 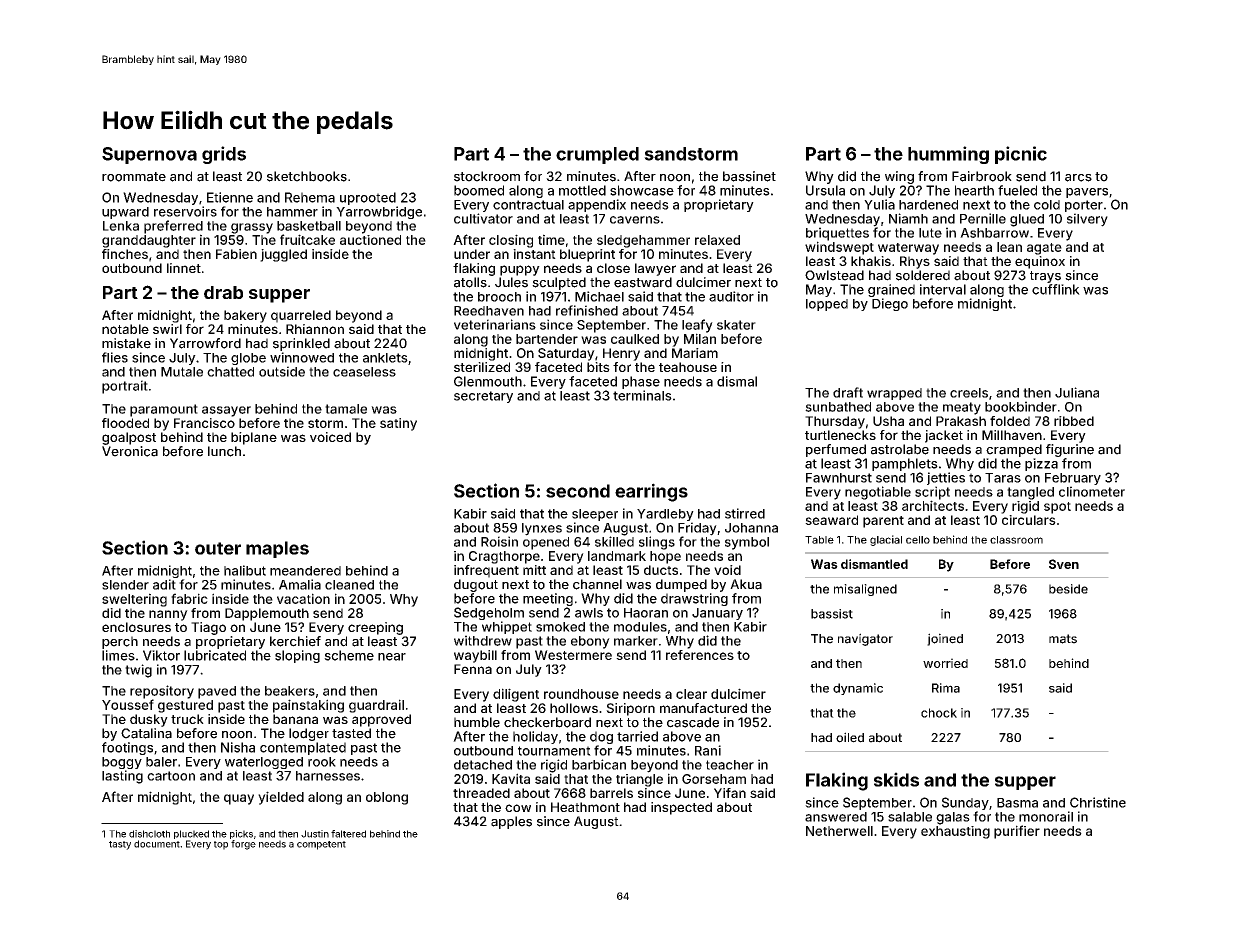 I want to click on picnic, so click(x=1021, y=155).
